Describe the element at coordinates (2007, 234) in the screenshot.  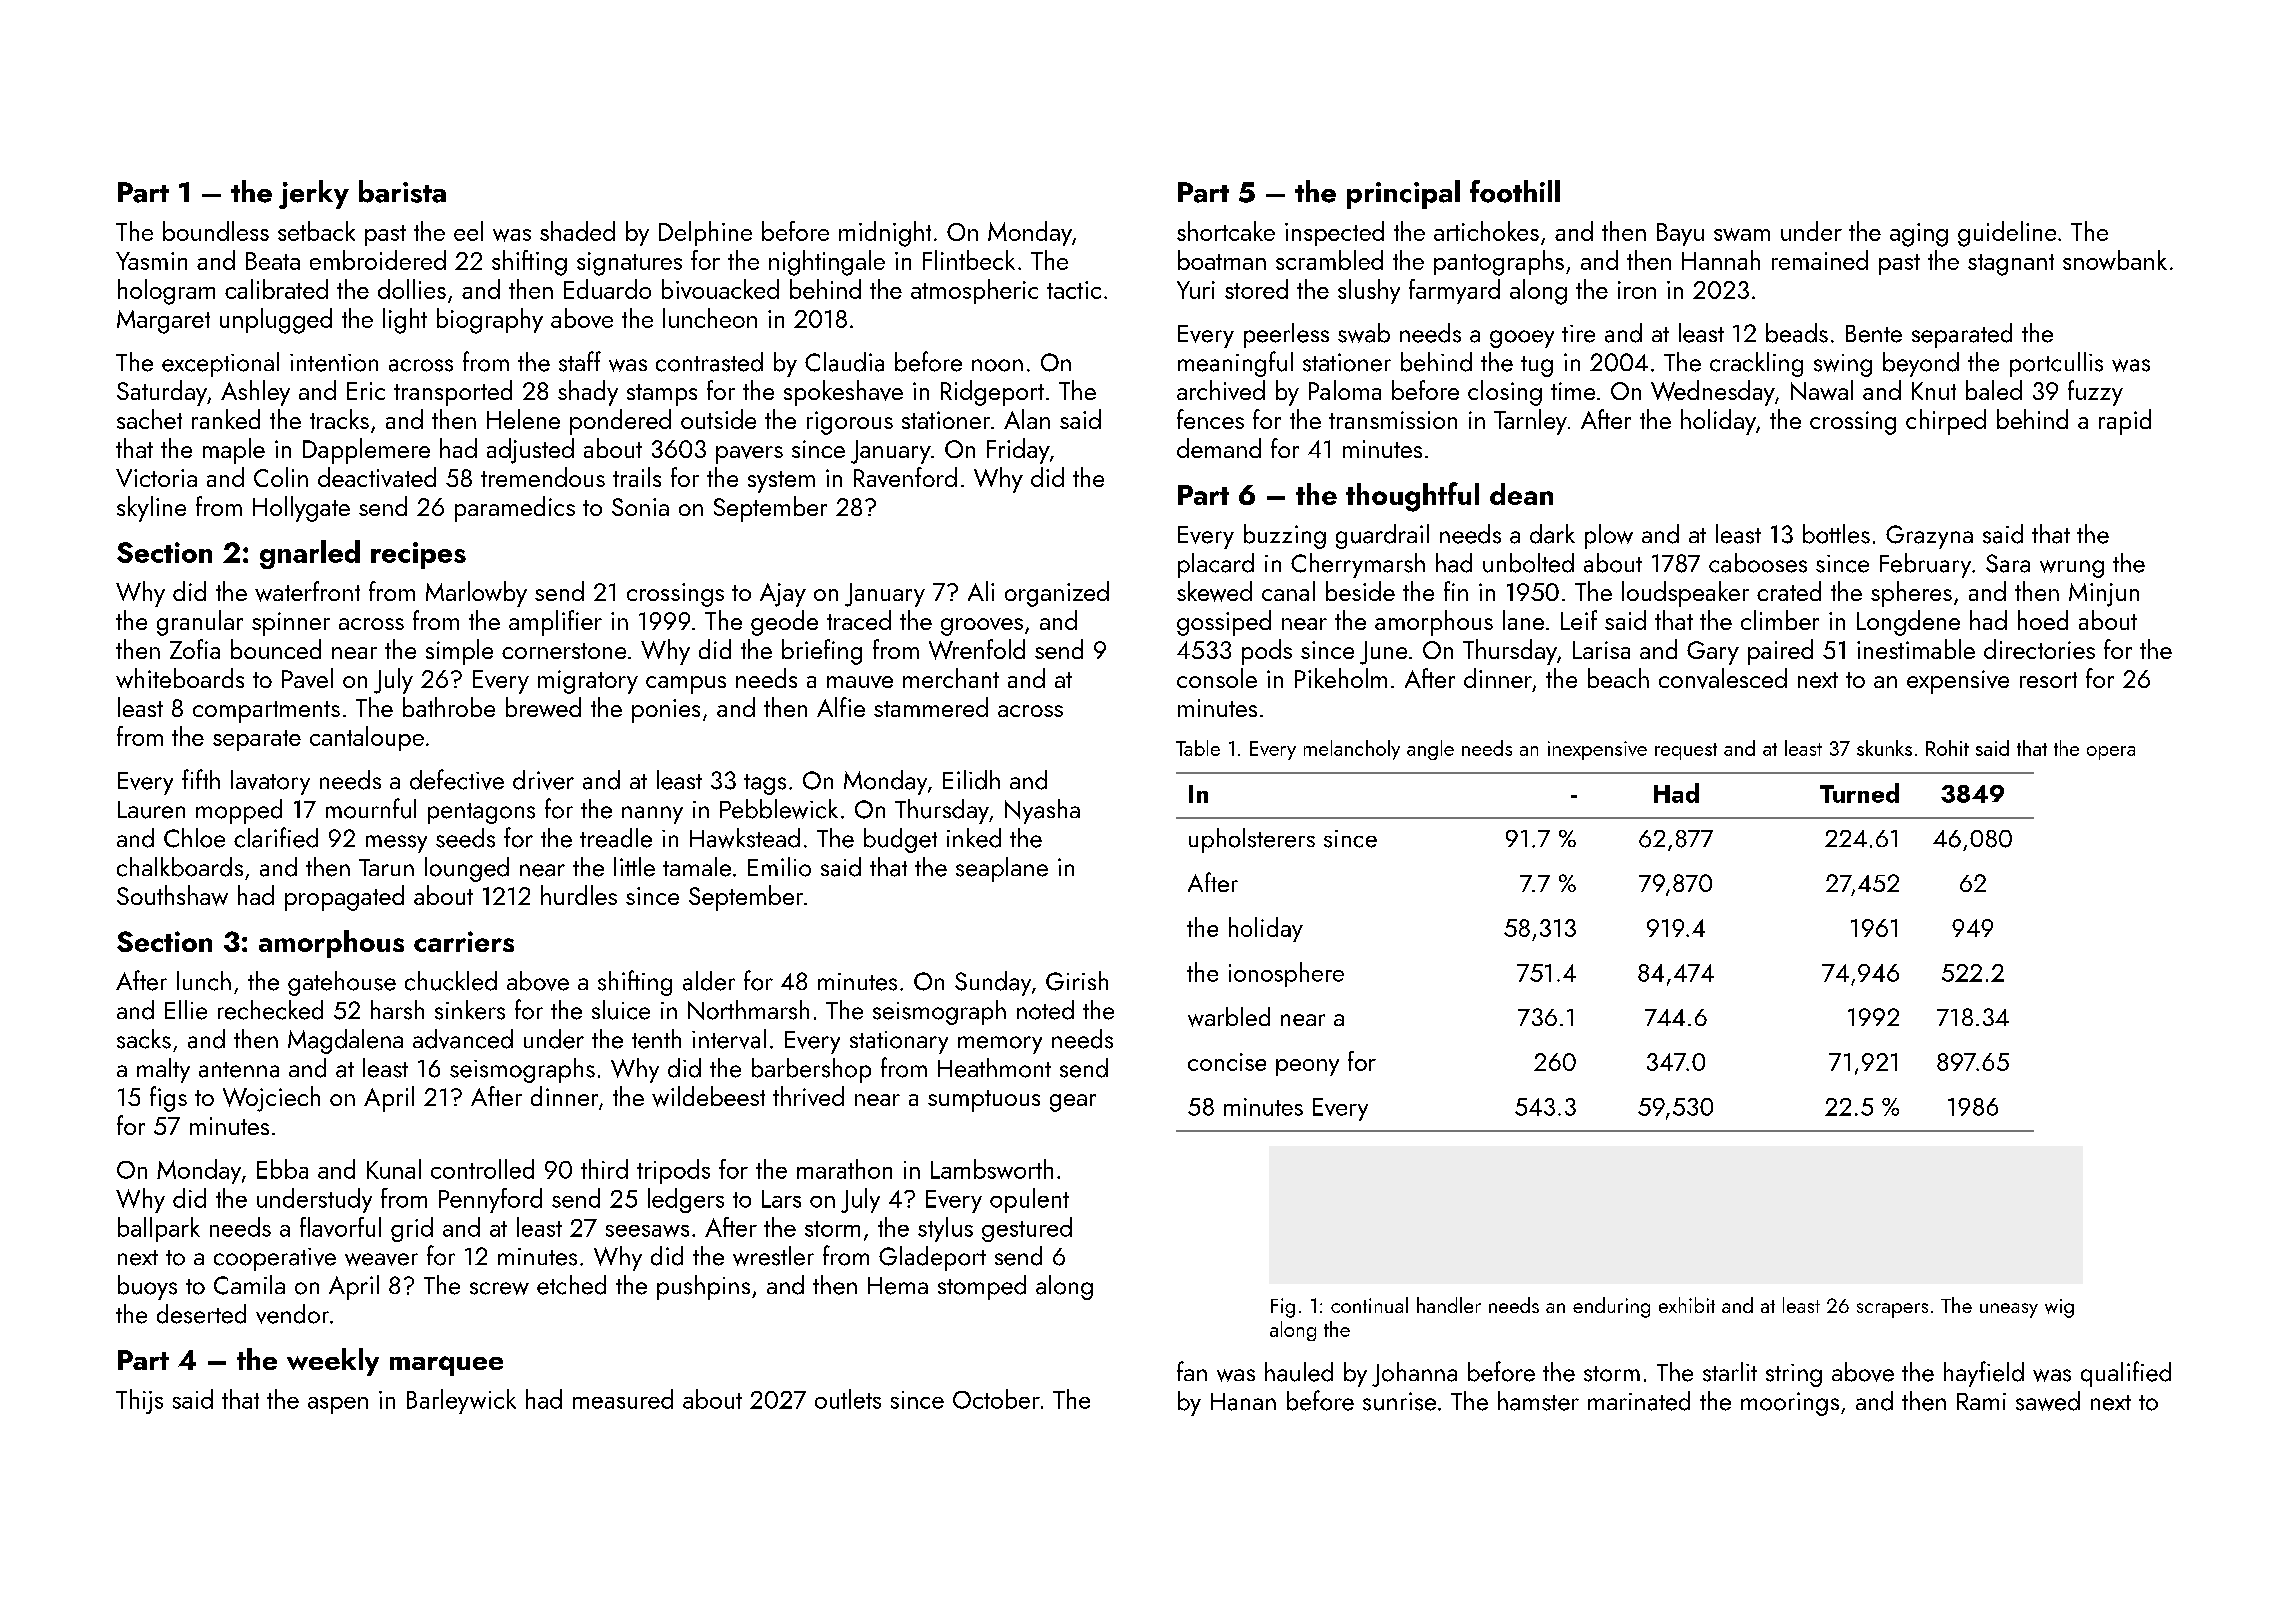
I see `guideline` at that location.
